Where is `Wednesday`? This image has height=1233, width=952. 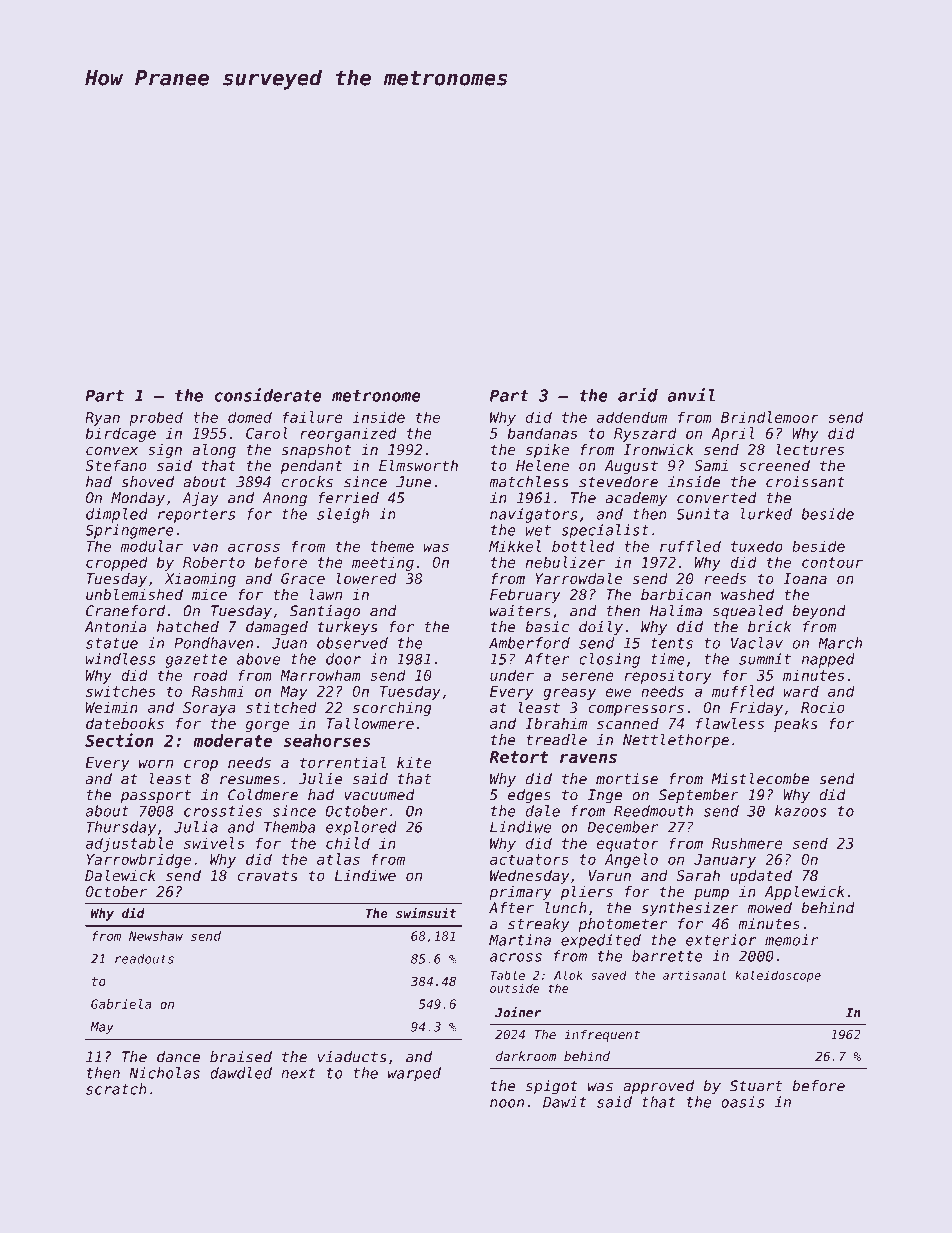
Wednesday is located at coordinates (530, 877).
